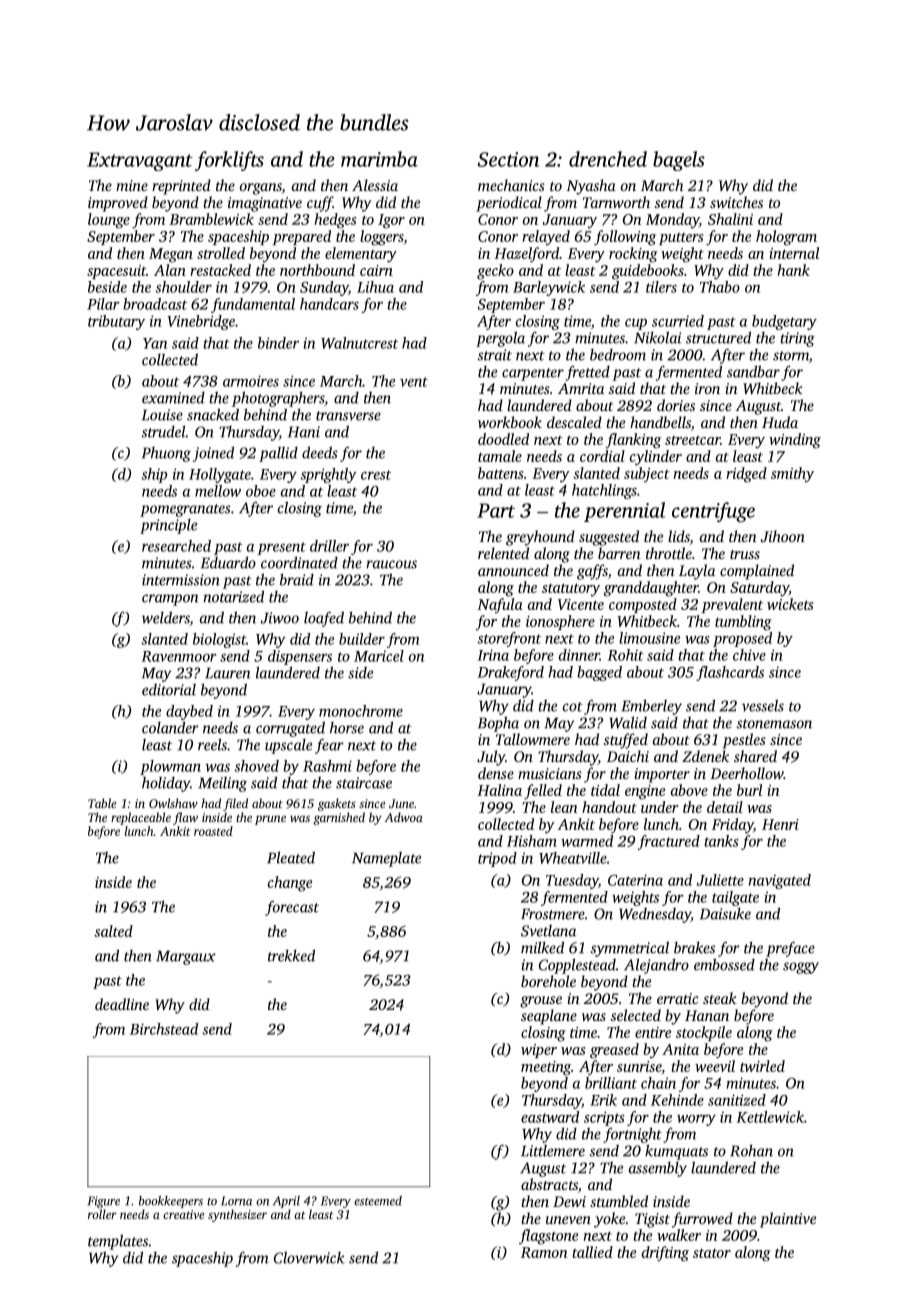  I want to click on Sunday, so click(324, 288).
